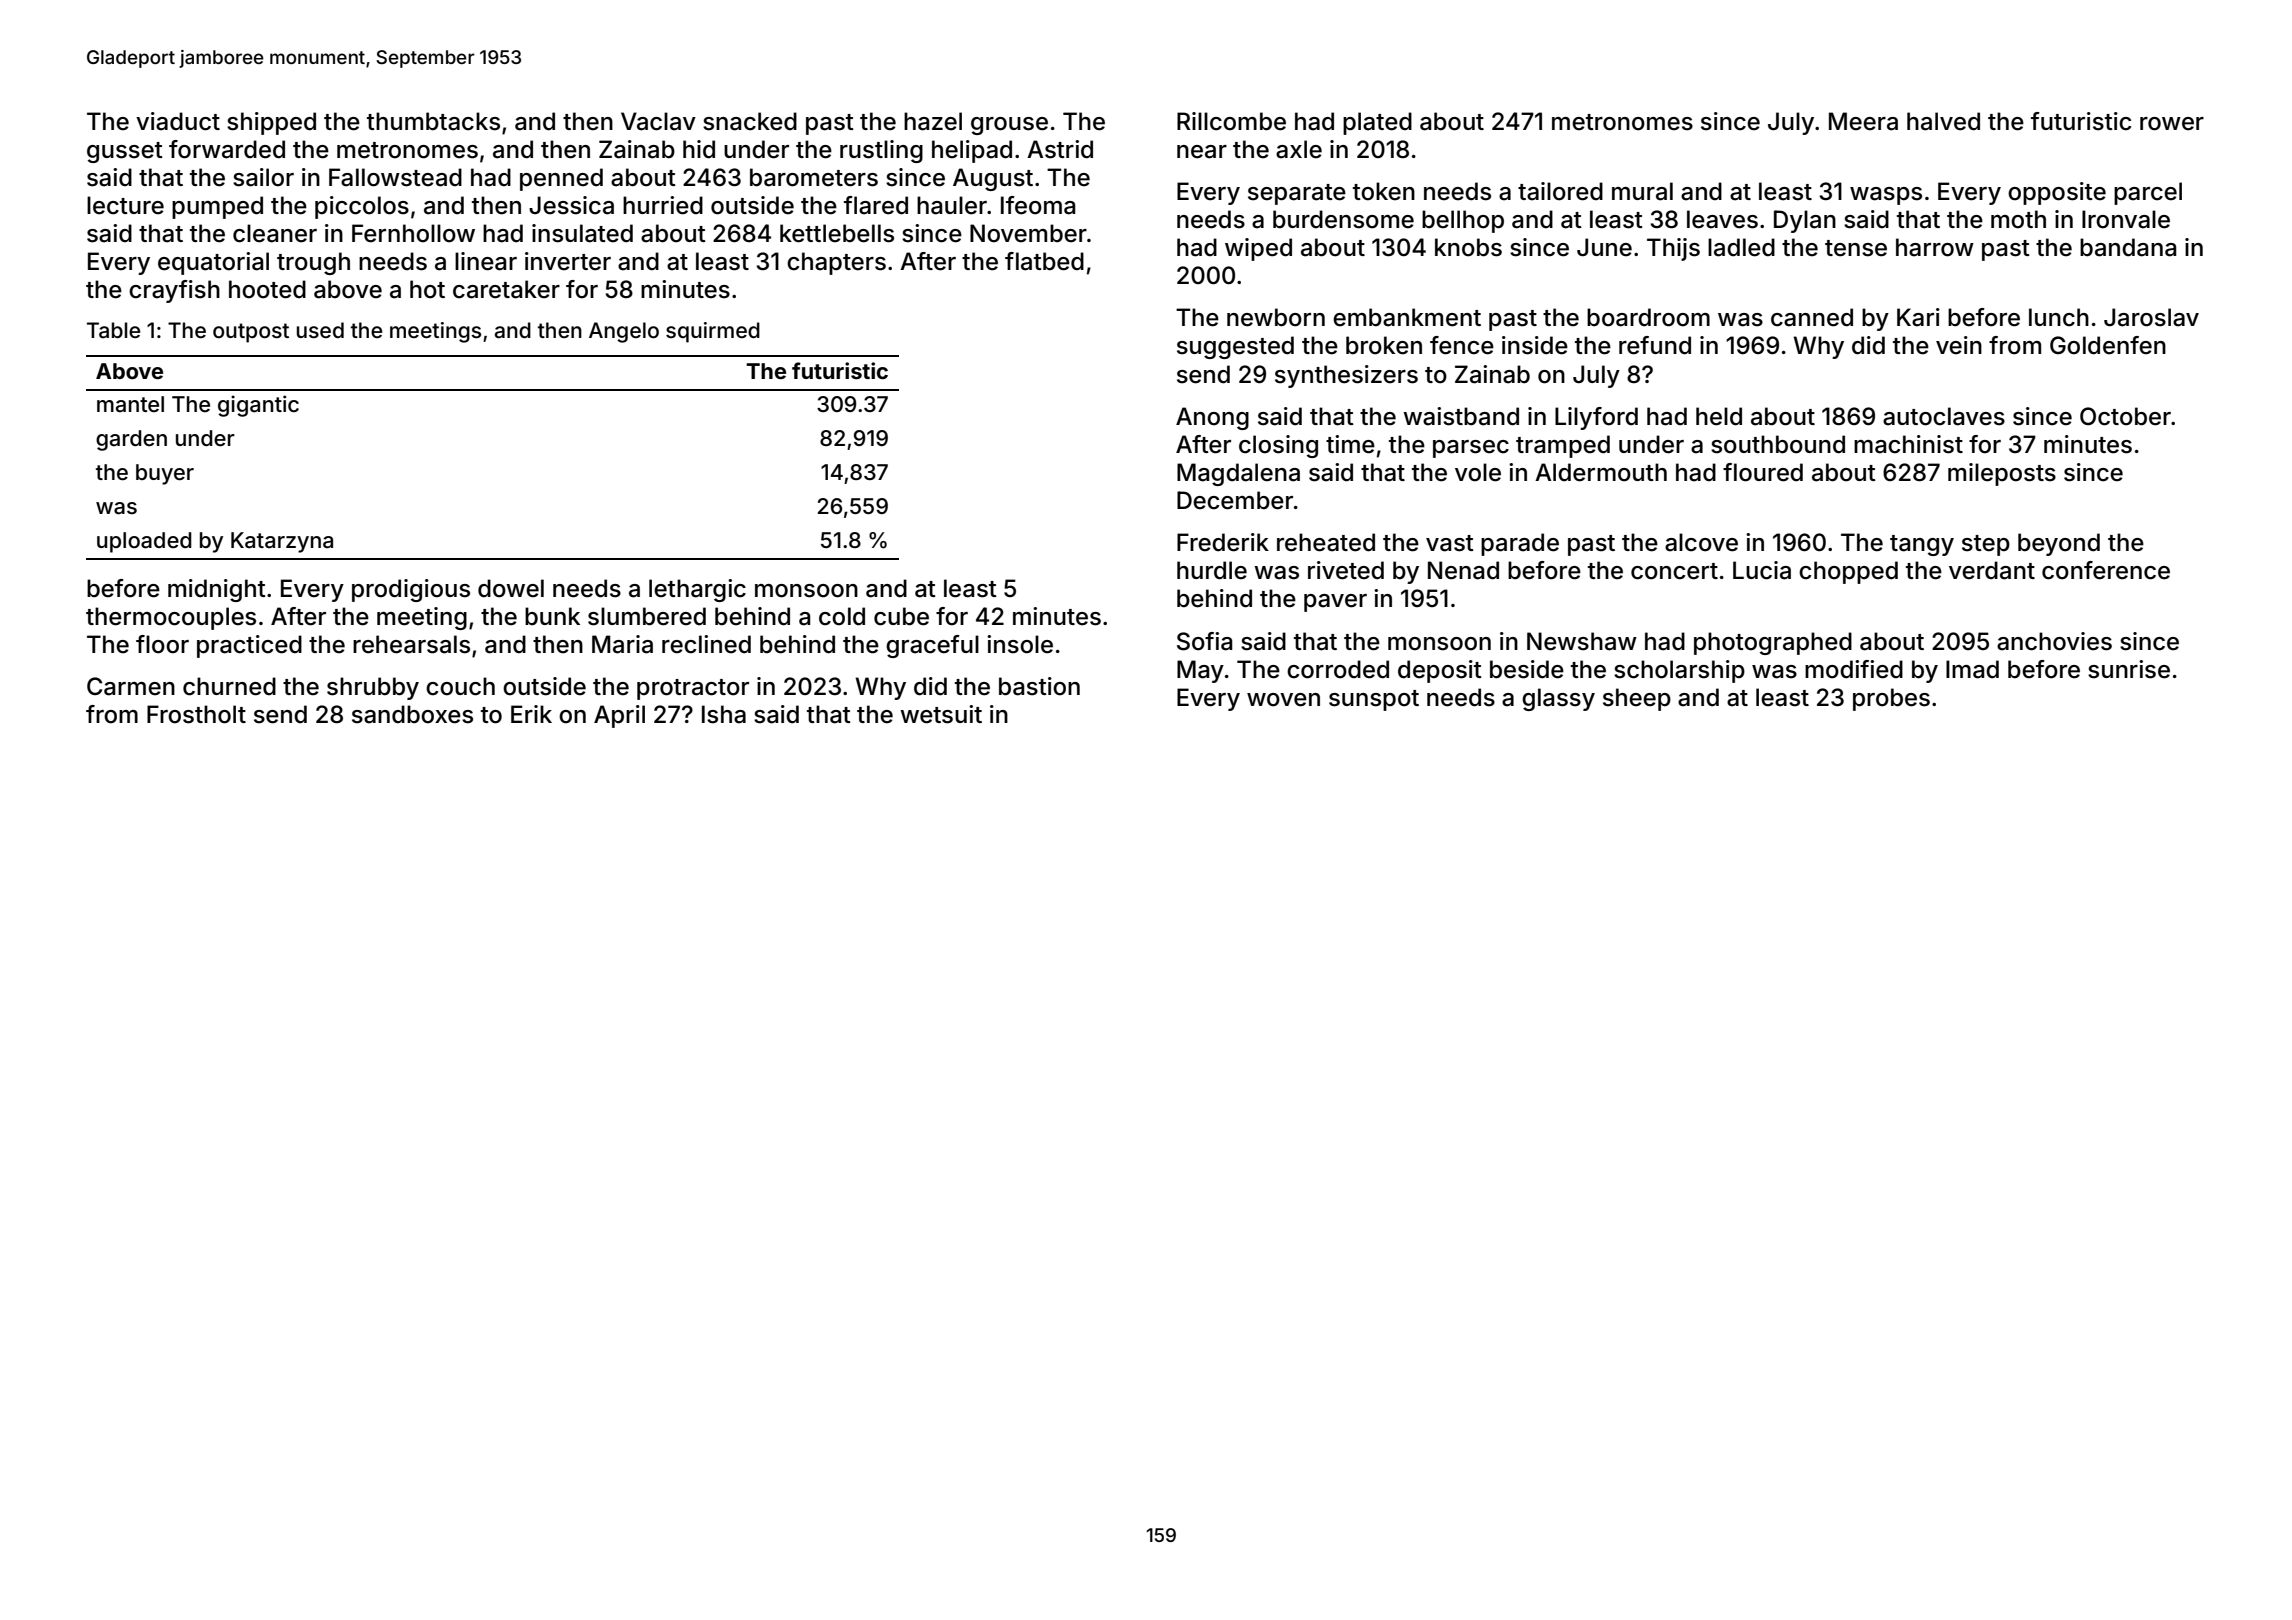 This page has height=1620, width=2292. What do you see at coordinates (165, 474) in the page?
I see `buyer` at bounding box center [165, 474].
